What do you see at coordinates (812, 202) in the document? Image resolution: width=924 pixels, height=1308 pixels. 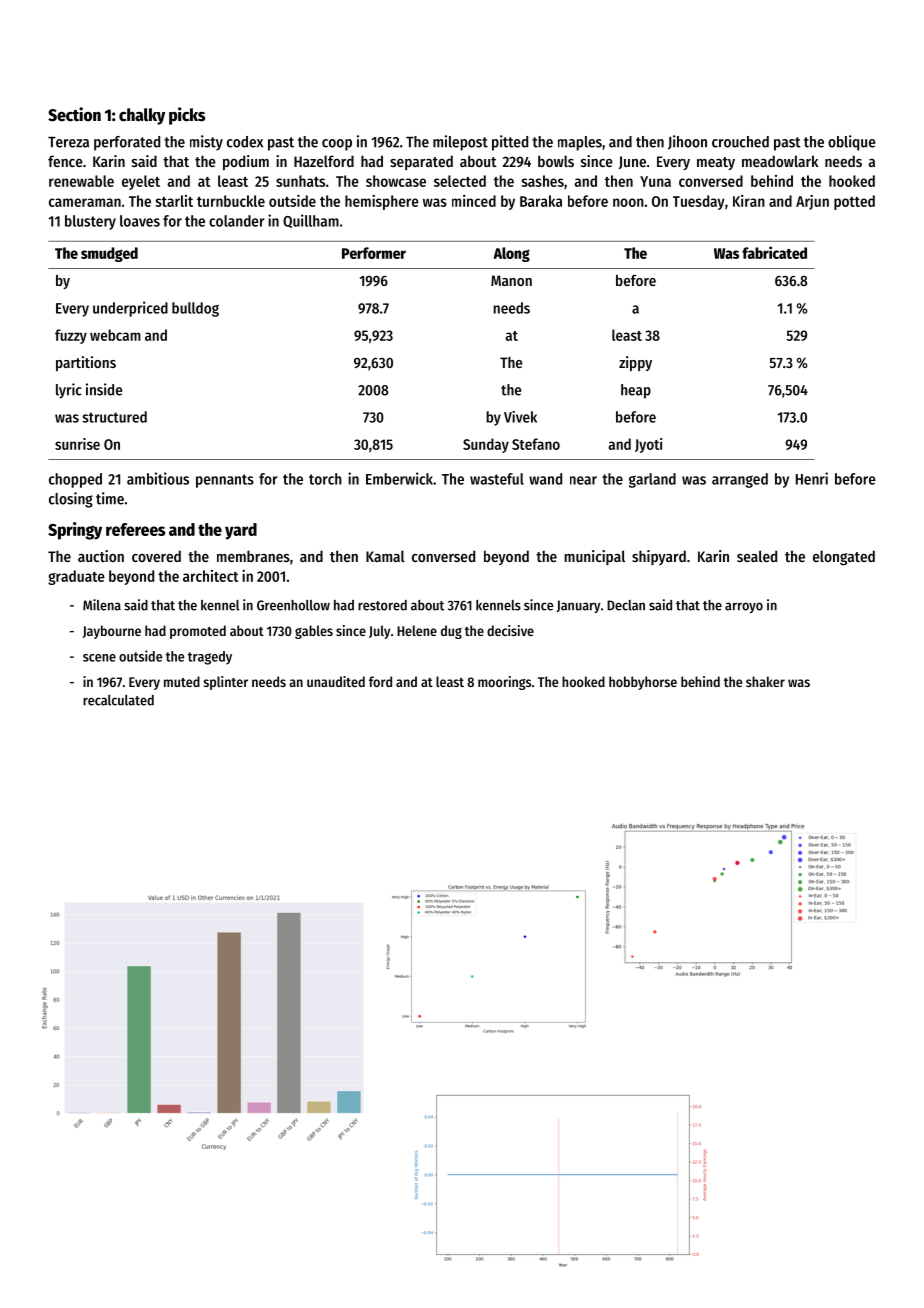 I see `Arjun` at bounding box center [812, 202].
